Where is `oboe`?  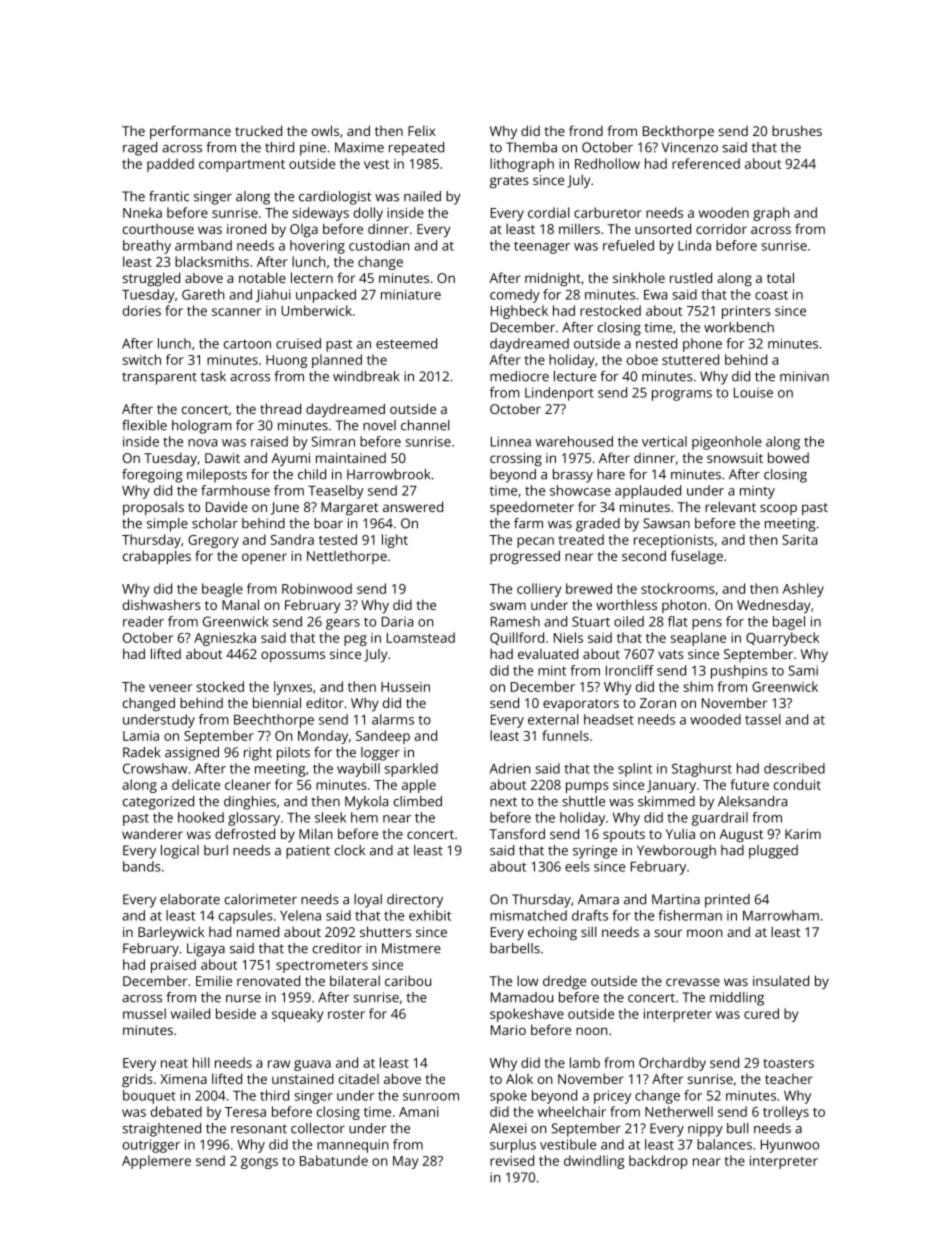 oboe is located at coordinates (642, 359).
